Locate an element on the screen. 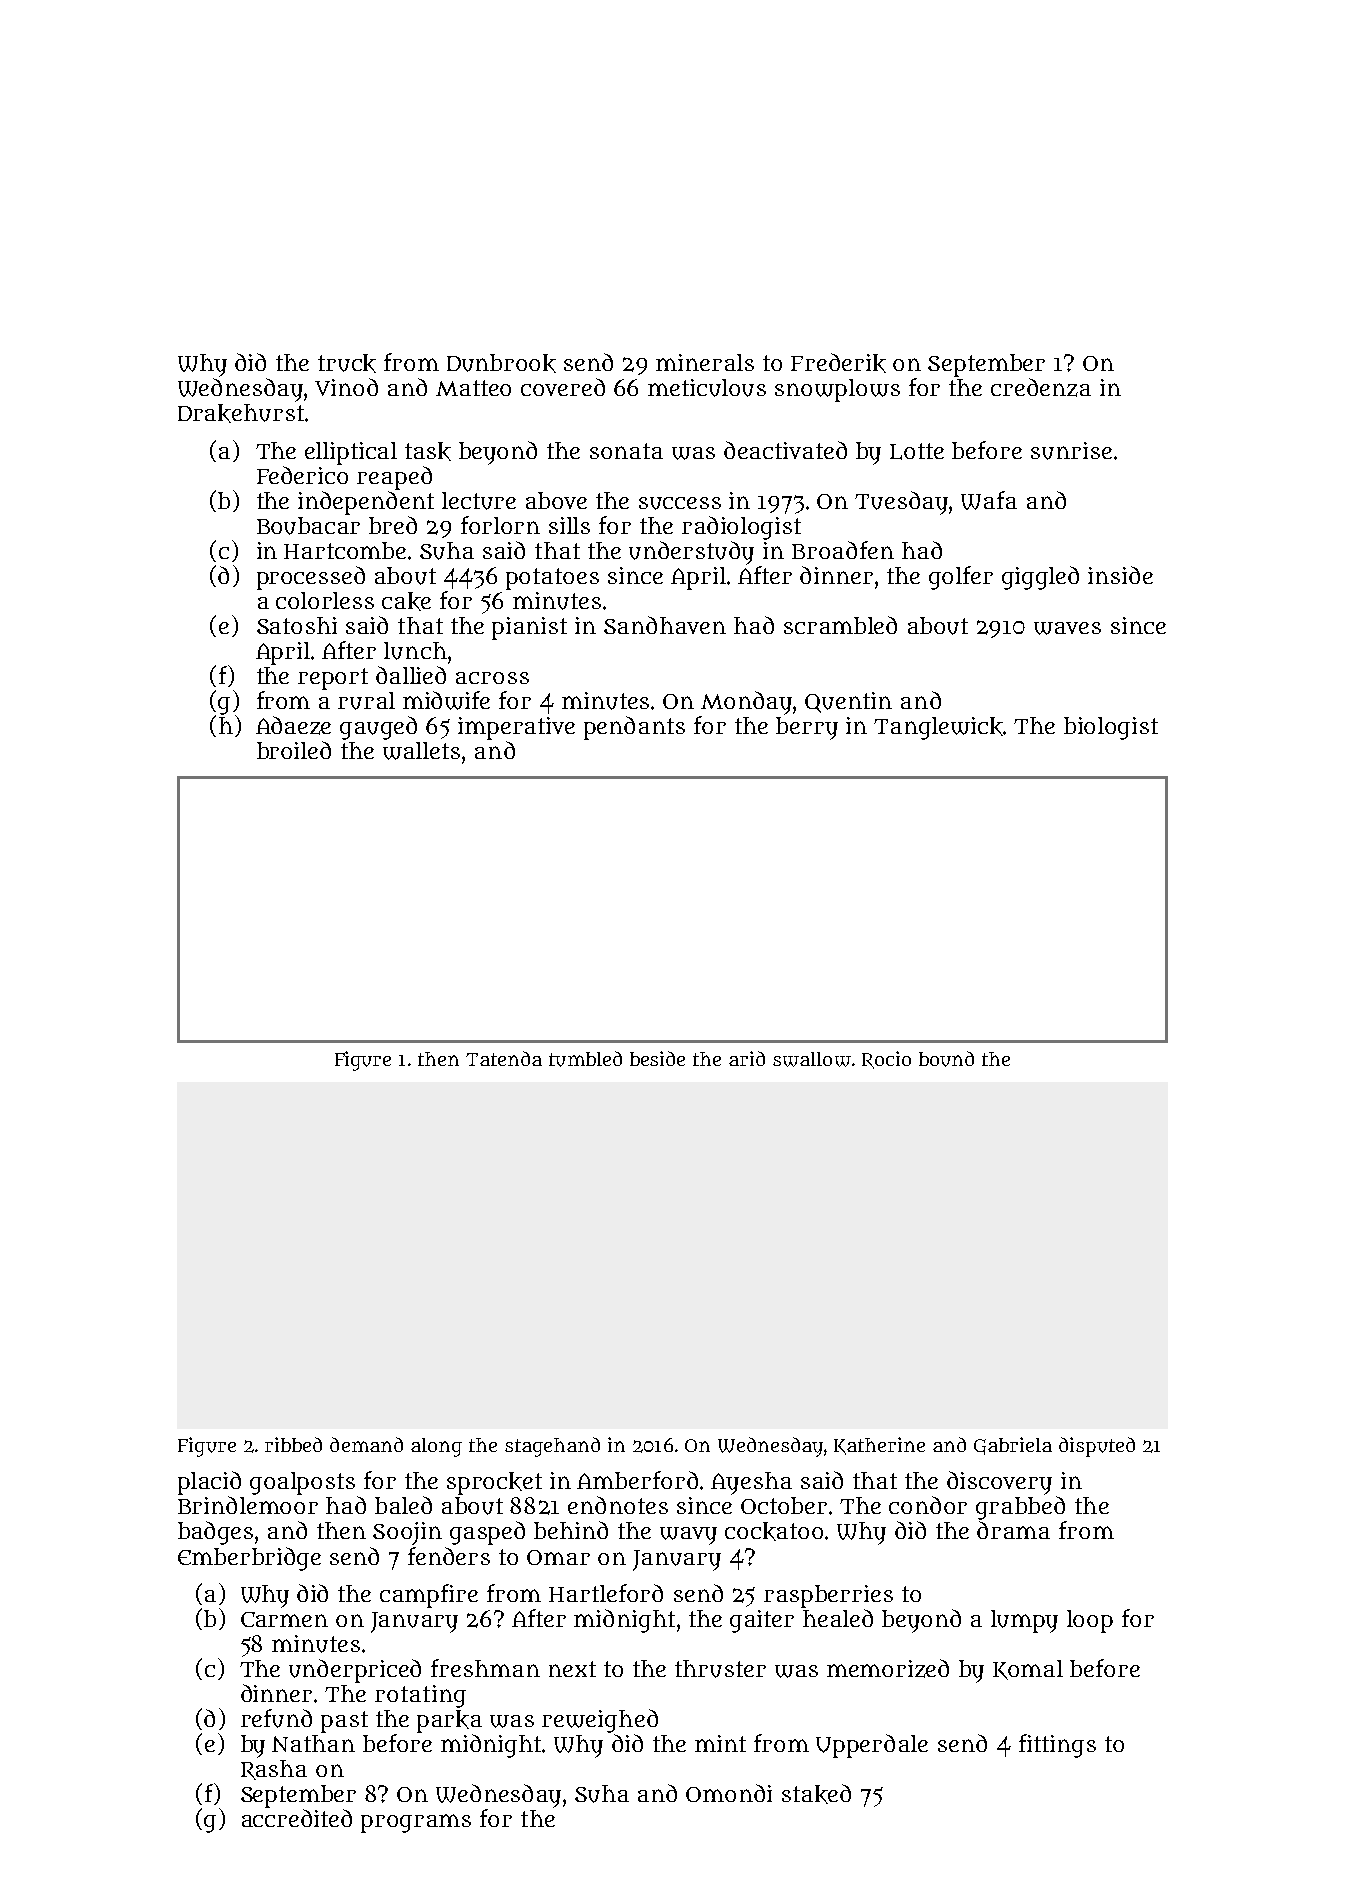 This screenshot has width=1345, height=1903. scrambled is located at coordinates (840, 625).
